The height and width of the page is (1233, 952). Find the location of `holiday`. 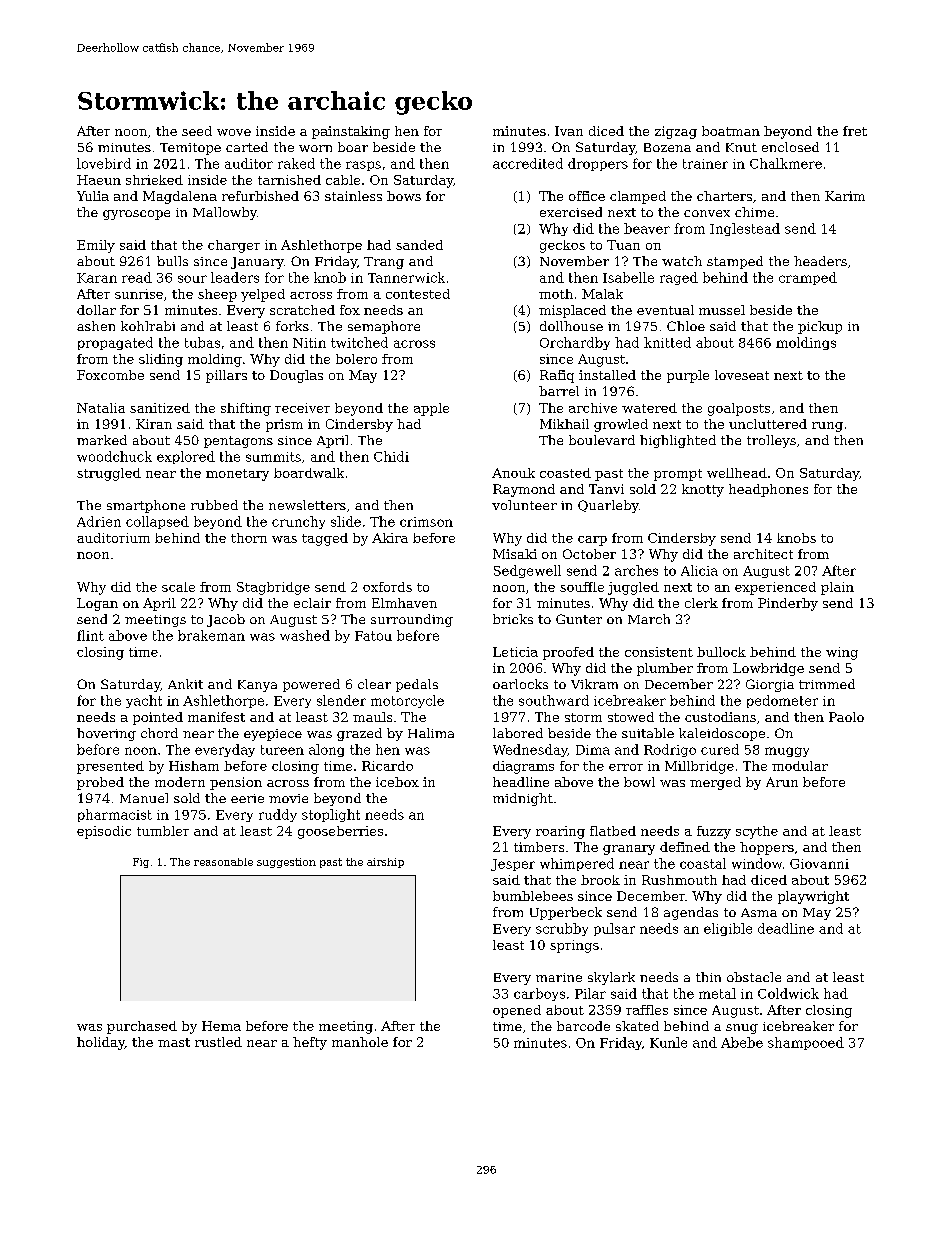

holiday is located at coordinates (101, 1043).
